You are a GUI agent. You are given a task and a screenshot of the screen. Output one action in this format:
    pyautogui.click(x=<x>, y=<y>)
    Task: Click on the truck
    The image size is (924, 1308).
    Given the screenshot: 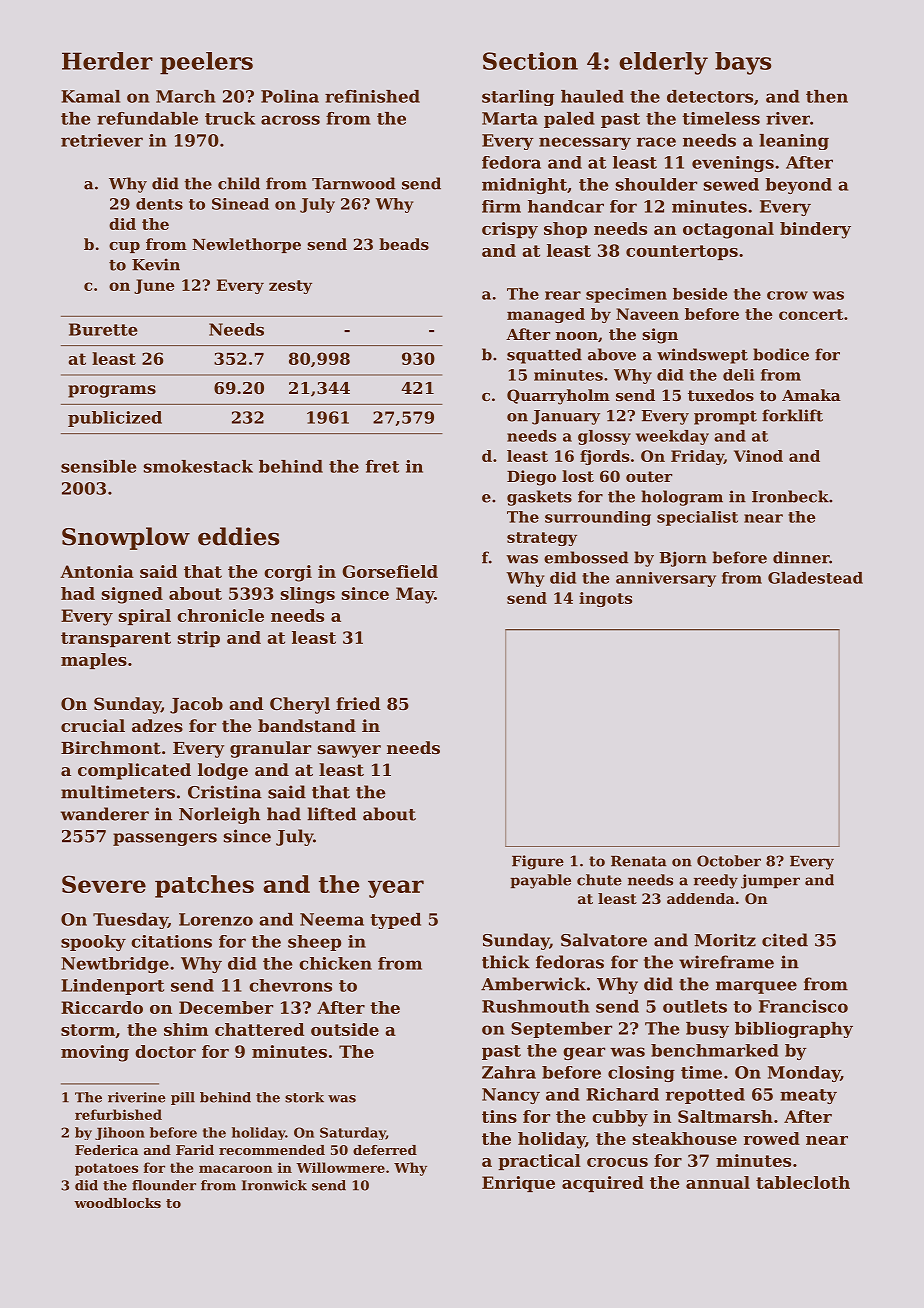 What is the action you would take?
    pyautogui.click(x=230, y=118)
